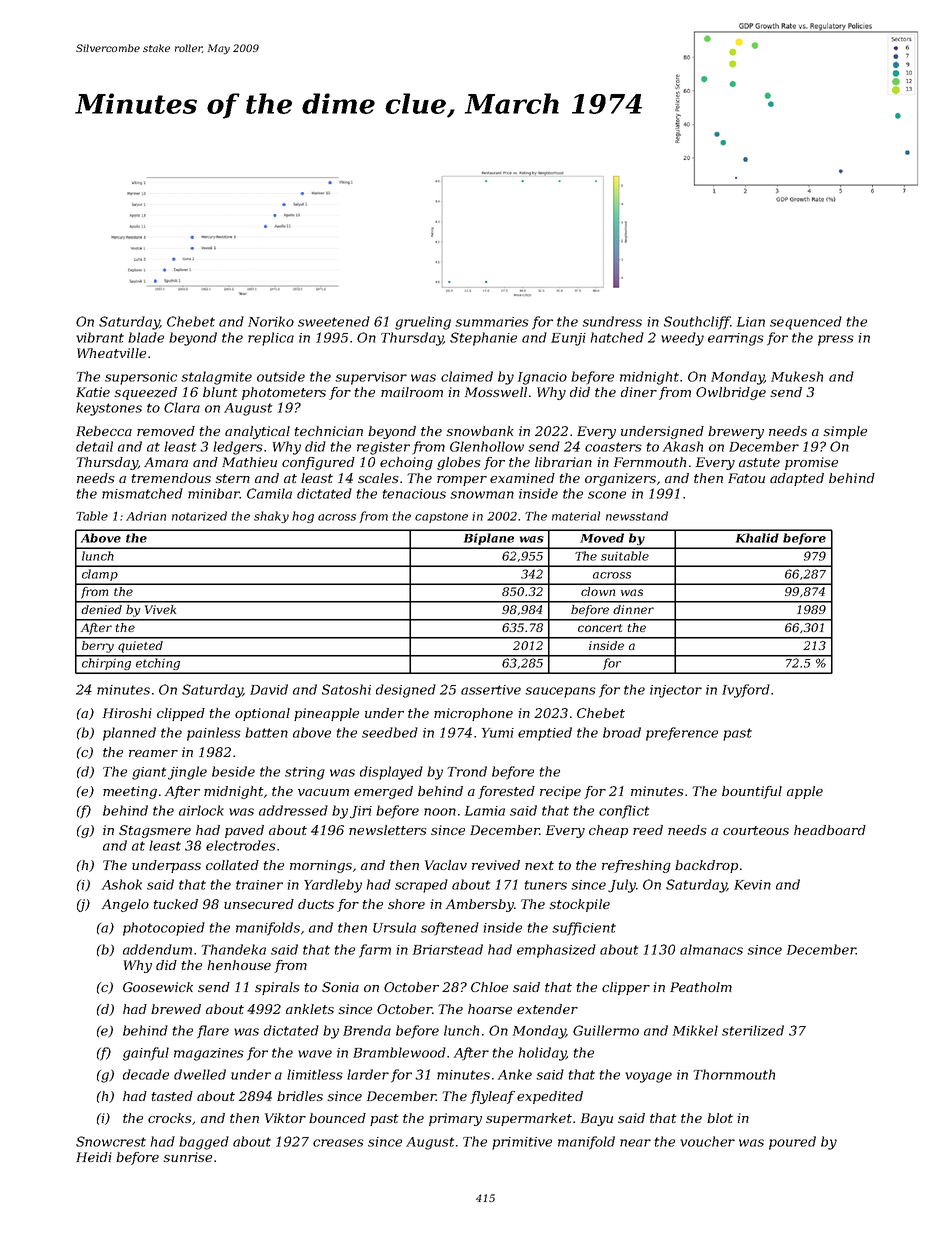 This screenshot has height=1233, width=952. Describe the element at coordinates (271, 321) in the screenshot. I see `Noriko` at that location.
